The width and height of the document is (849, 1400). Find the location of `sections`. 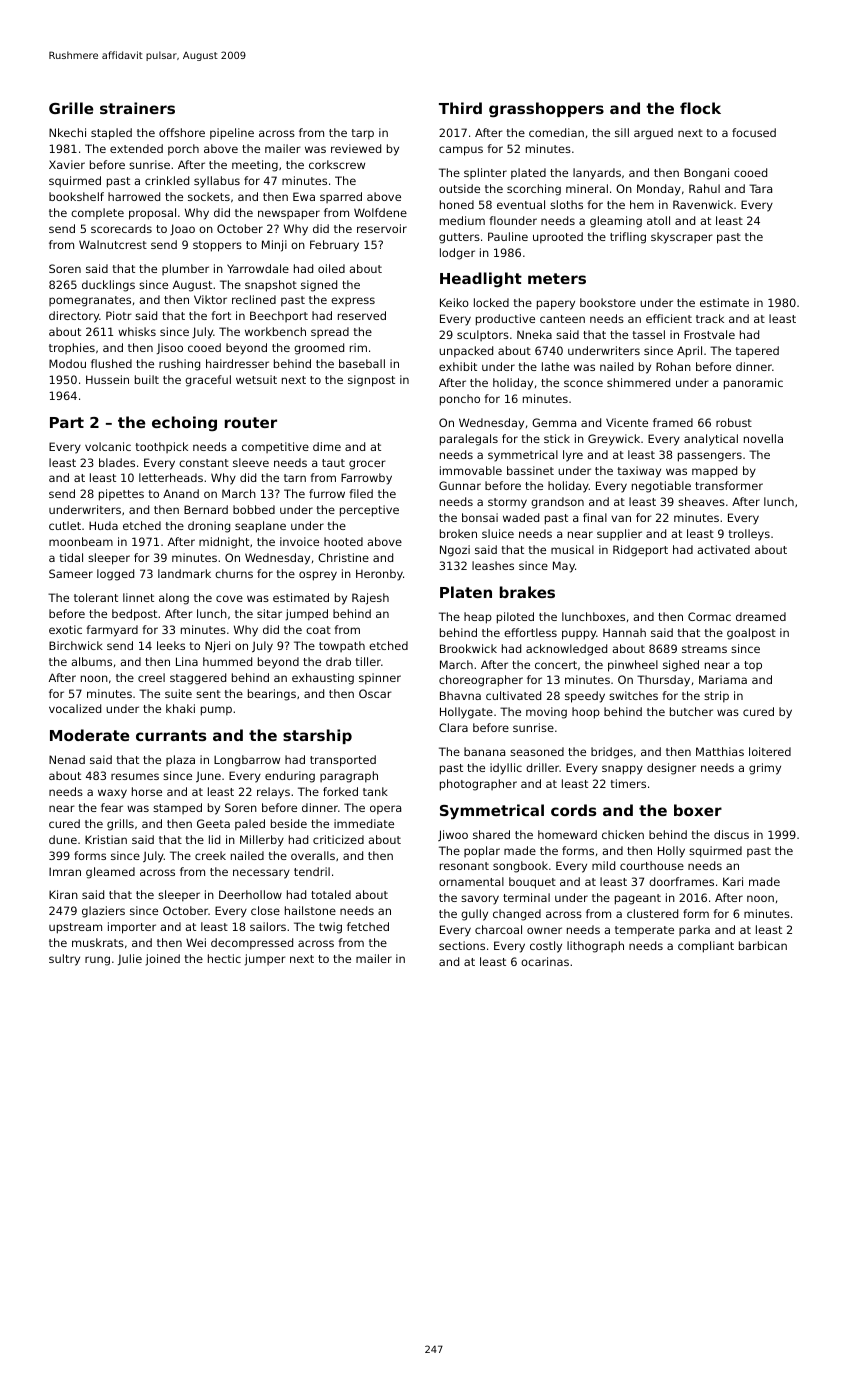

sections is located at coordinates (462, 945).
